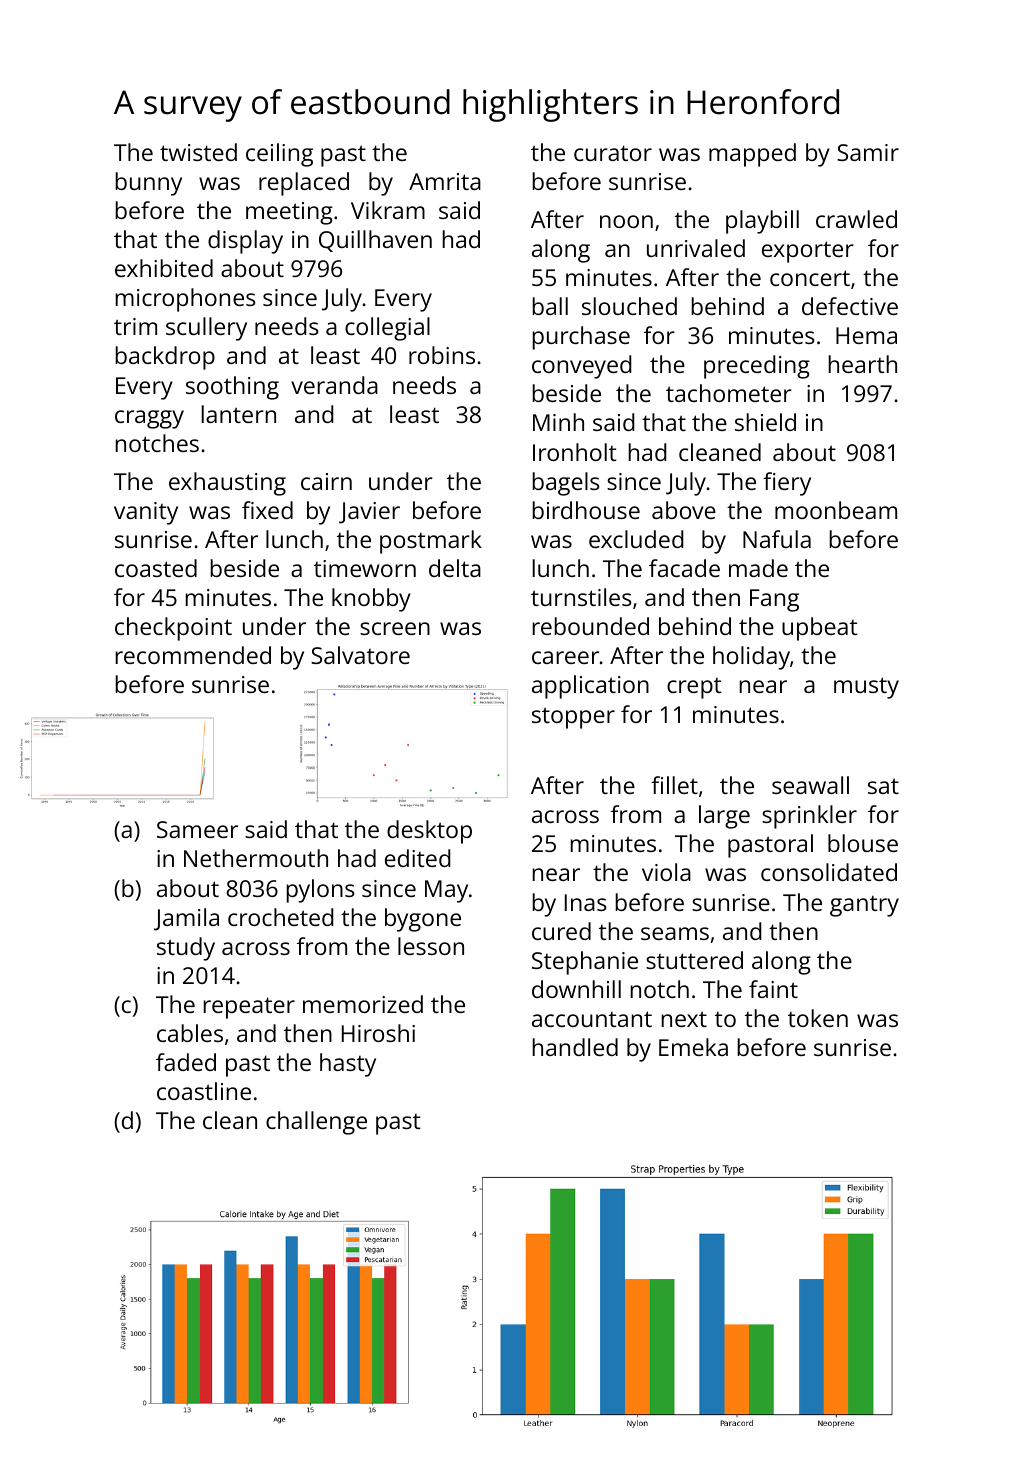  What do you see at coordinates (369, 513) in the screenshot?
I see `Javier` at bounding box center [369, 513].
